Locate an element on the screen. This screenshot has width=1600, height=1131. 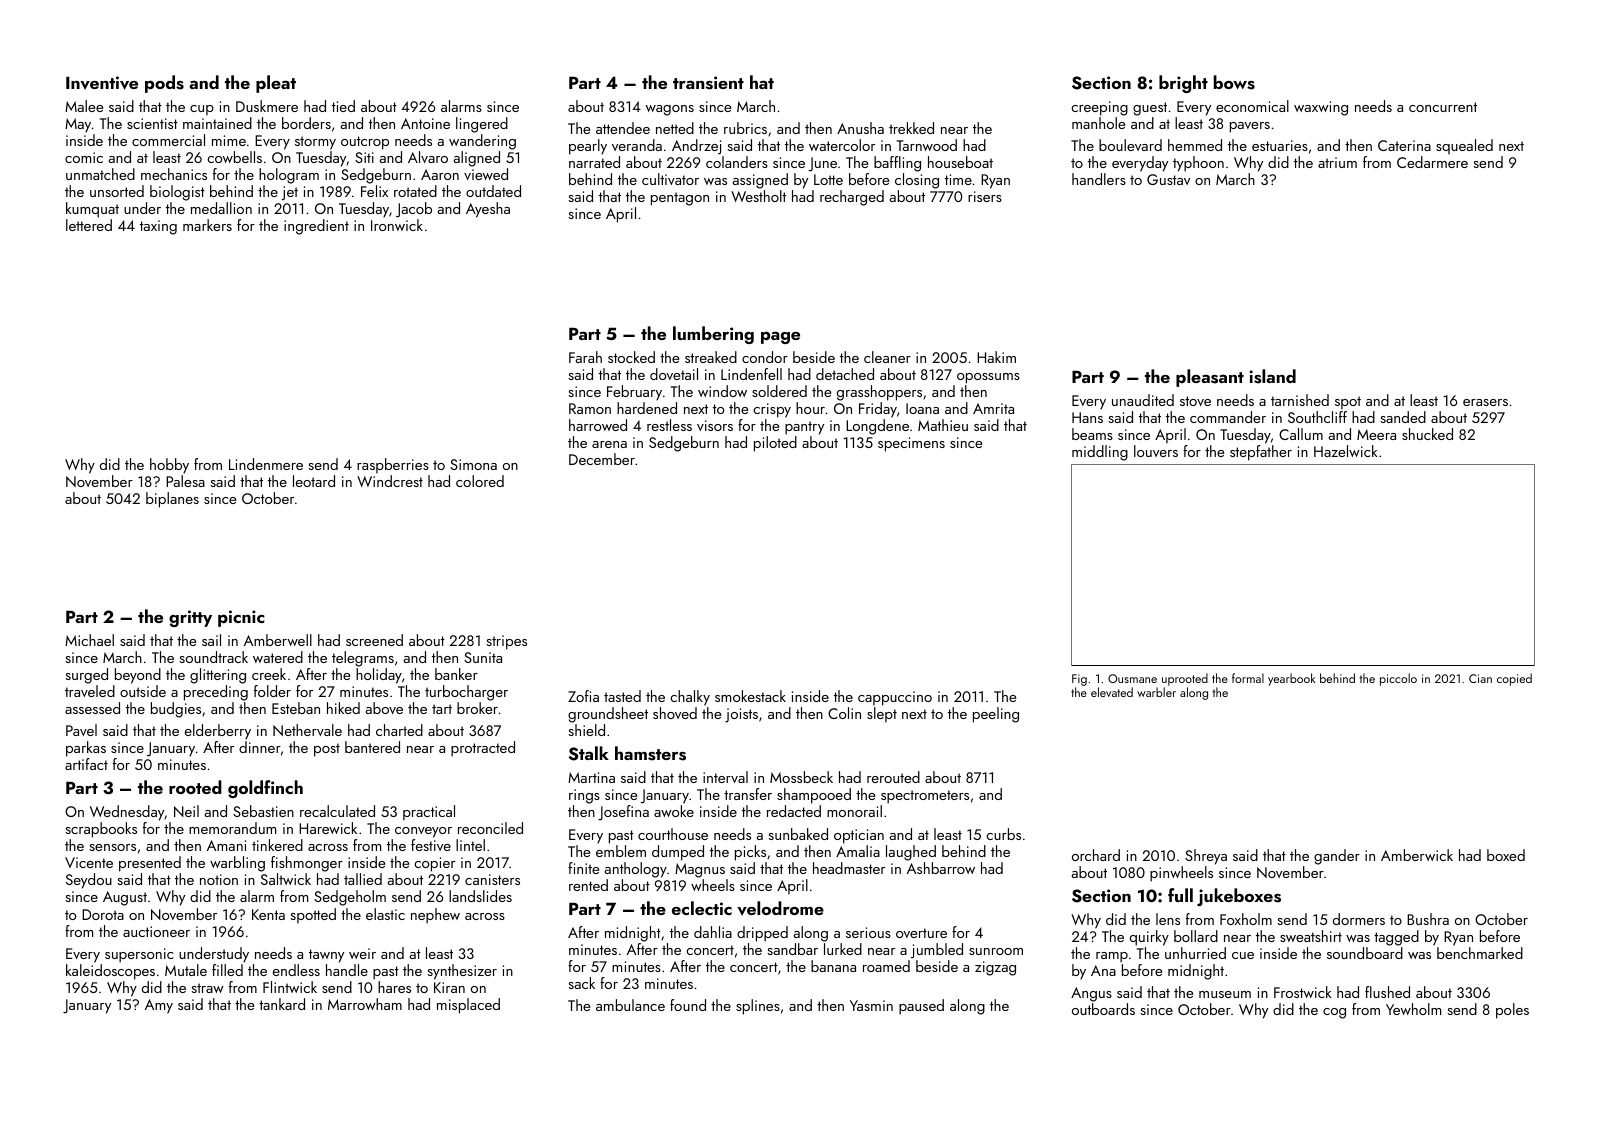
Cedarmere is located at coordinates (1432, 162).
